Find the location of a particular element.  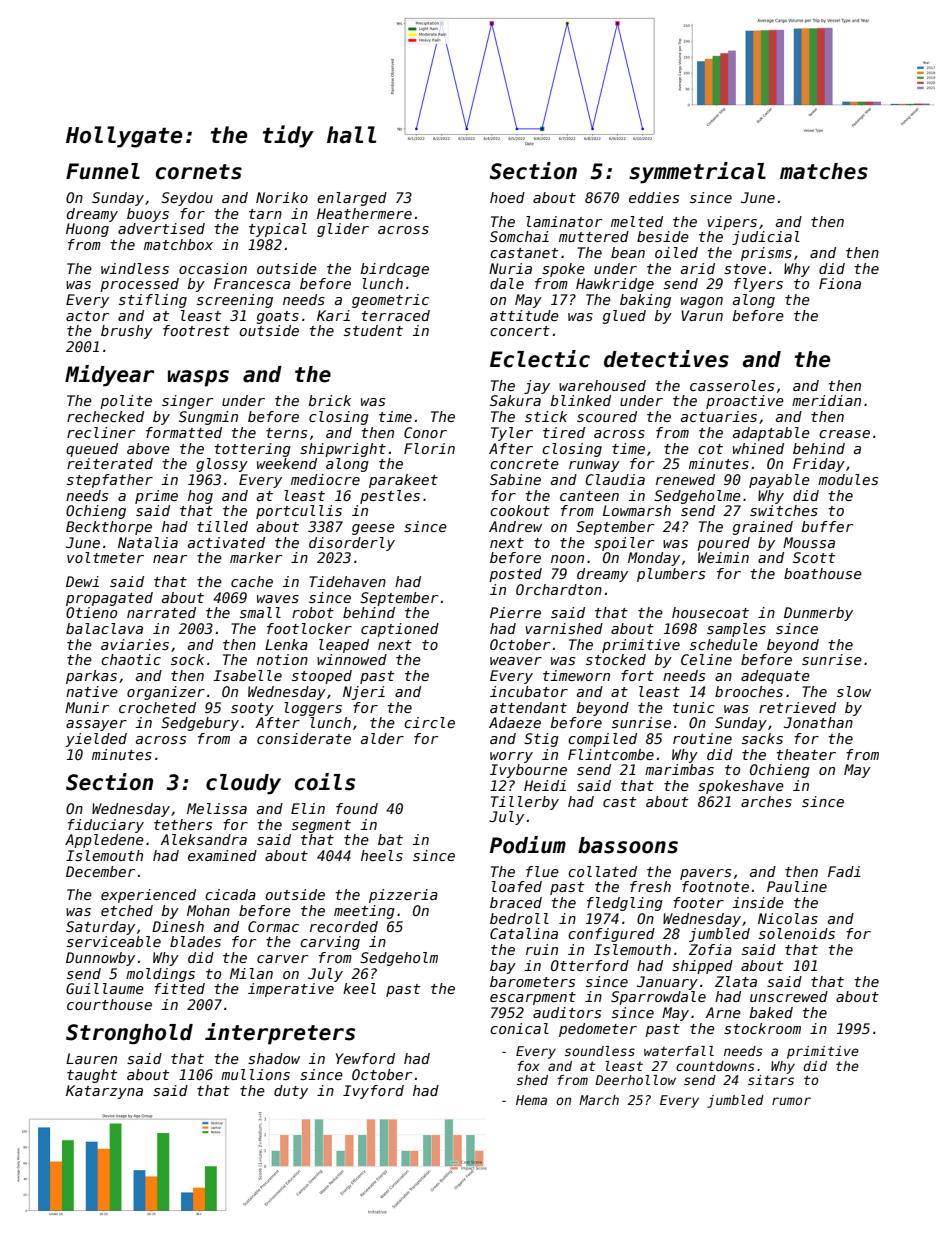

slow is located at coordinates (854, 691).
